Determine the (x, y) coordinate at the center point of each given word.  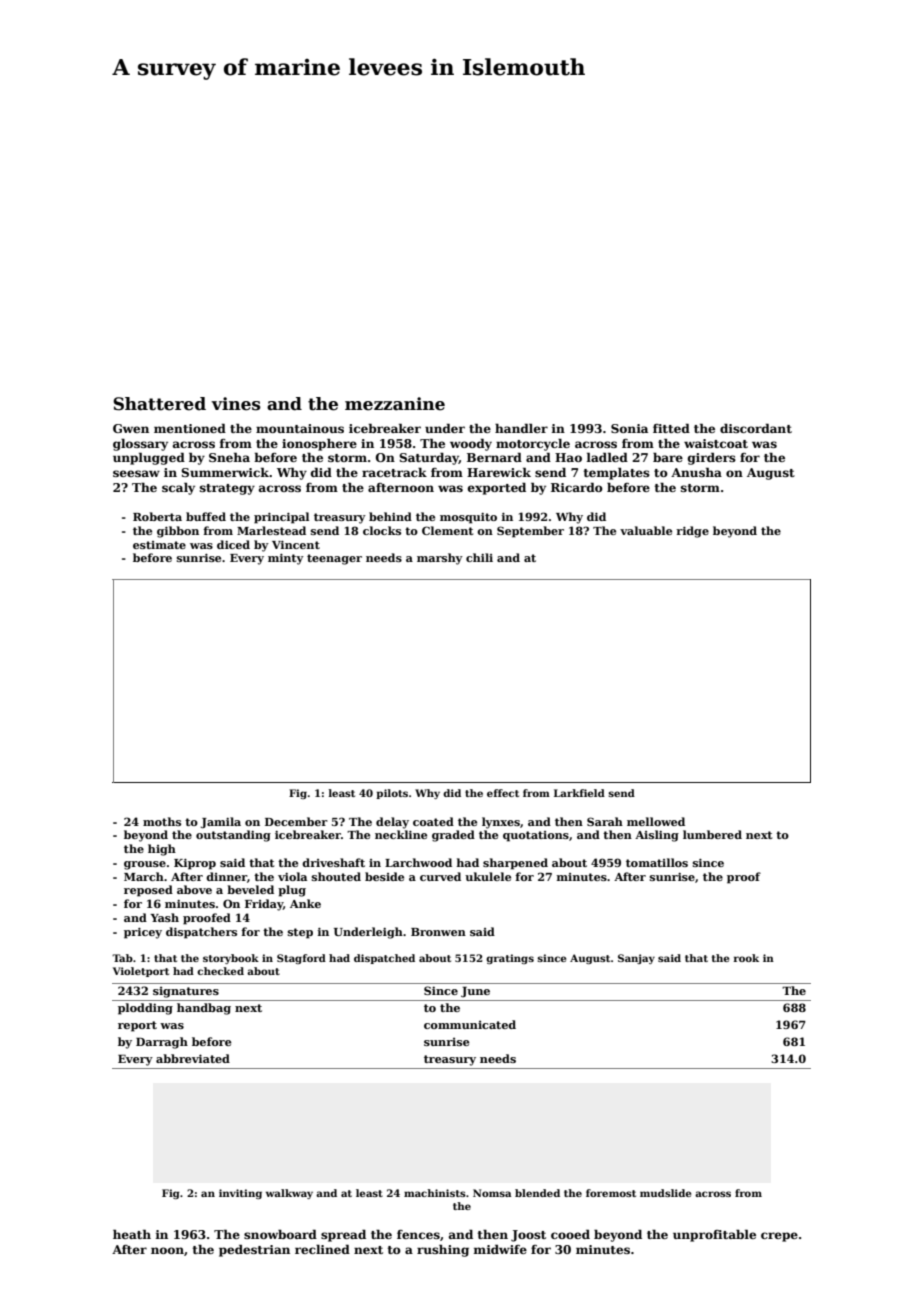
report (137, 1026)
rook (746, 958)
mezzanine (395, 404)
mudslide (665, 1193)
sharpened (515, 864)
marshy (440, 559)
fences (418, 1234)
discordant (756, 428)
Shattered (159, 404)
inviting (240, 1194)
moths (162, 821)
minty (286, 559)
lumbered (712, 834)
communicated (470, 1024)
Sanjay (636, 959)
